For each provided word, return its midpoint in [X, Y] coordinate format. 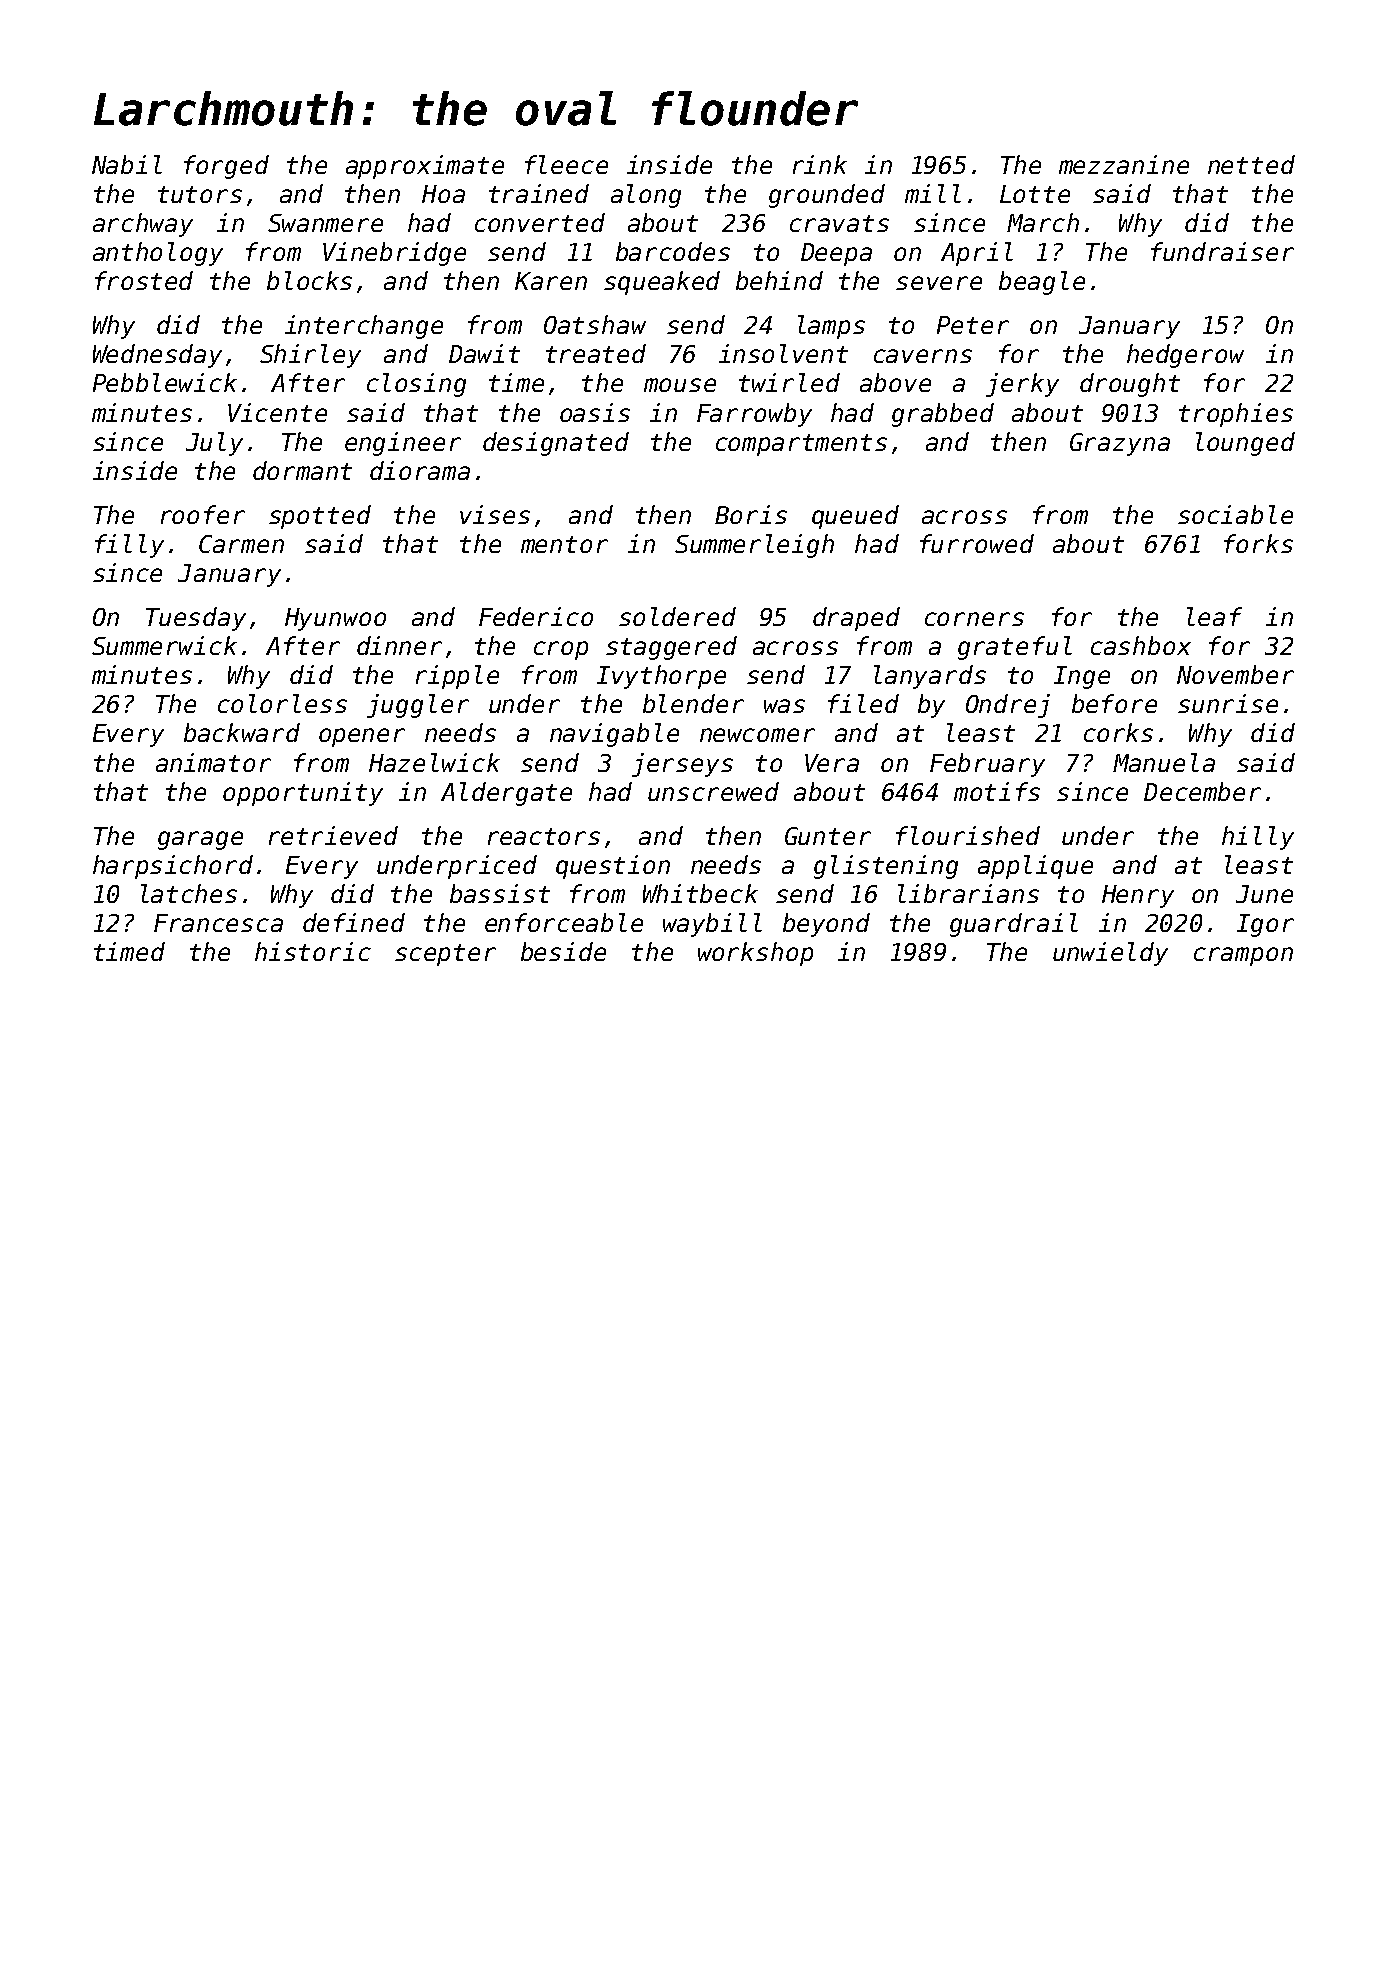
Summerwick [164, 645]
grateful [1015, 648]
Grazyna [1120, 444]
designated [556, 444]
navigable [614, 735]
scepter [445, 955]
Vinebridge [394, 254]
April [977, 254]
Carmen [241, 544]
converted [540, 222]
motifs [997, 791]
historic [313, 951]
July [214, 444]
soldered [677, 616]
